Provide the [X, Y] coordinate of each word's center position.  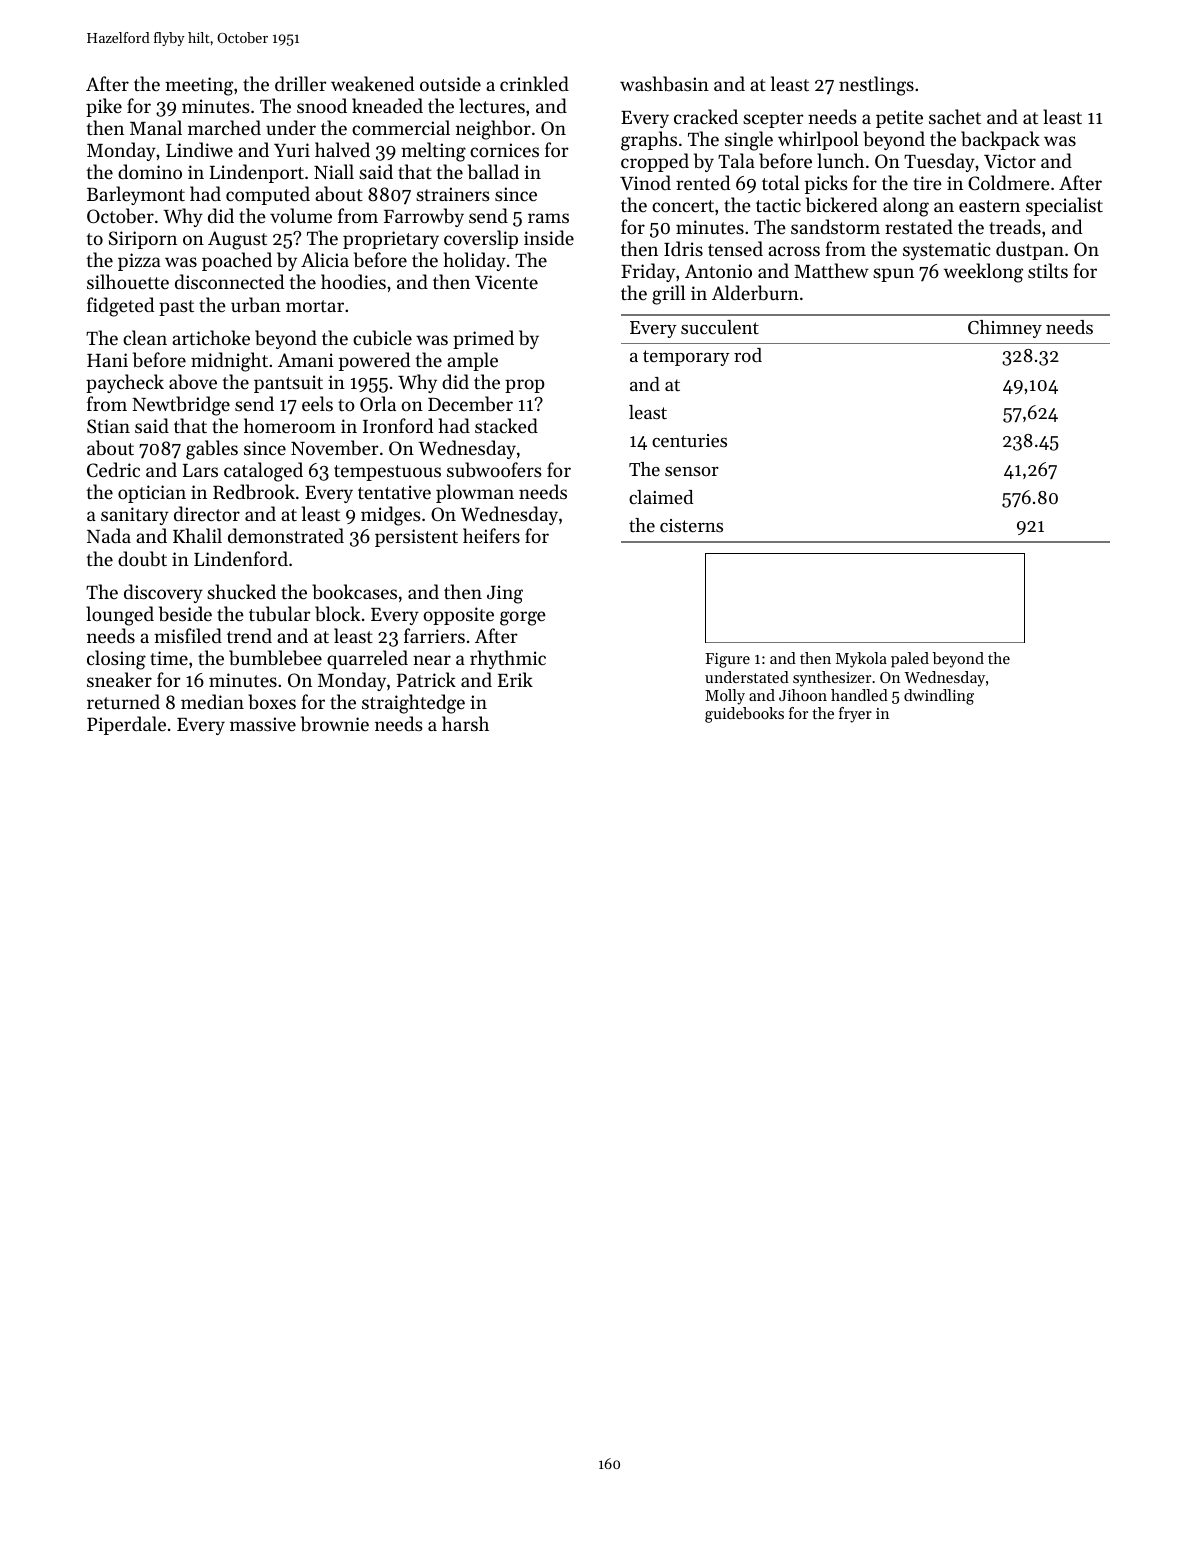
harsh [465, 723]
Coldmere [1009, 182]
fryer [855, 715]
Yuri [292, 150]
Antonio [718, 271]
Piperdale [126, 725]
